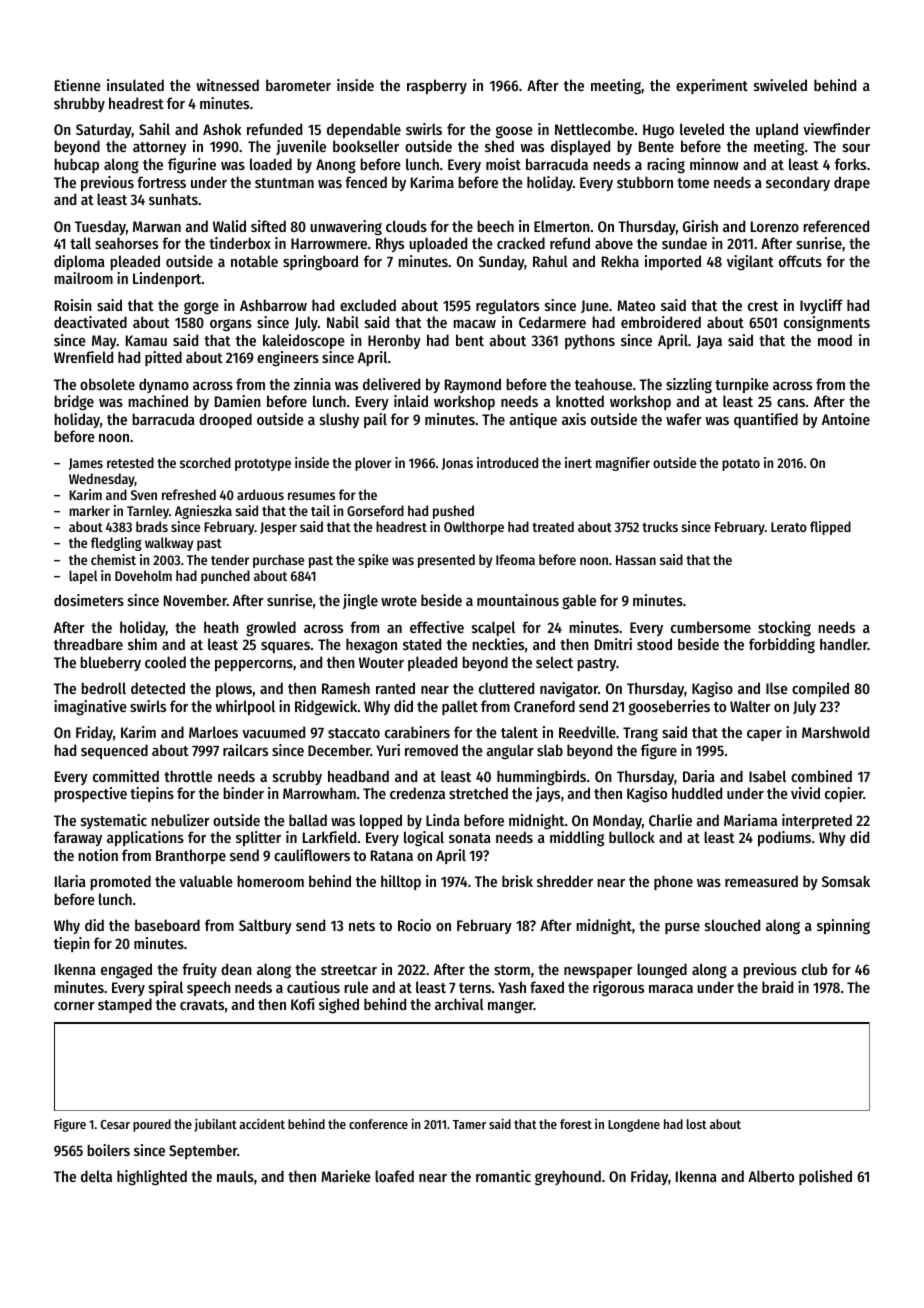  I want to click on James, so click(86, 464).
